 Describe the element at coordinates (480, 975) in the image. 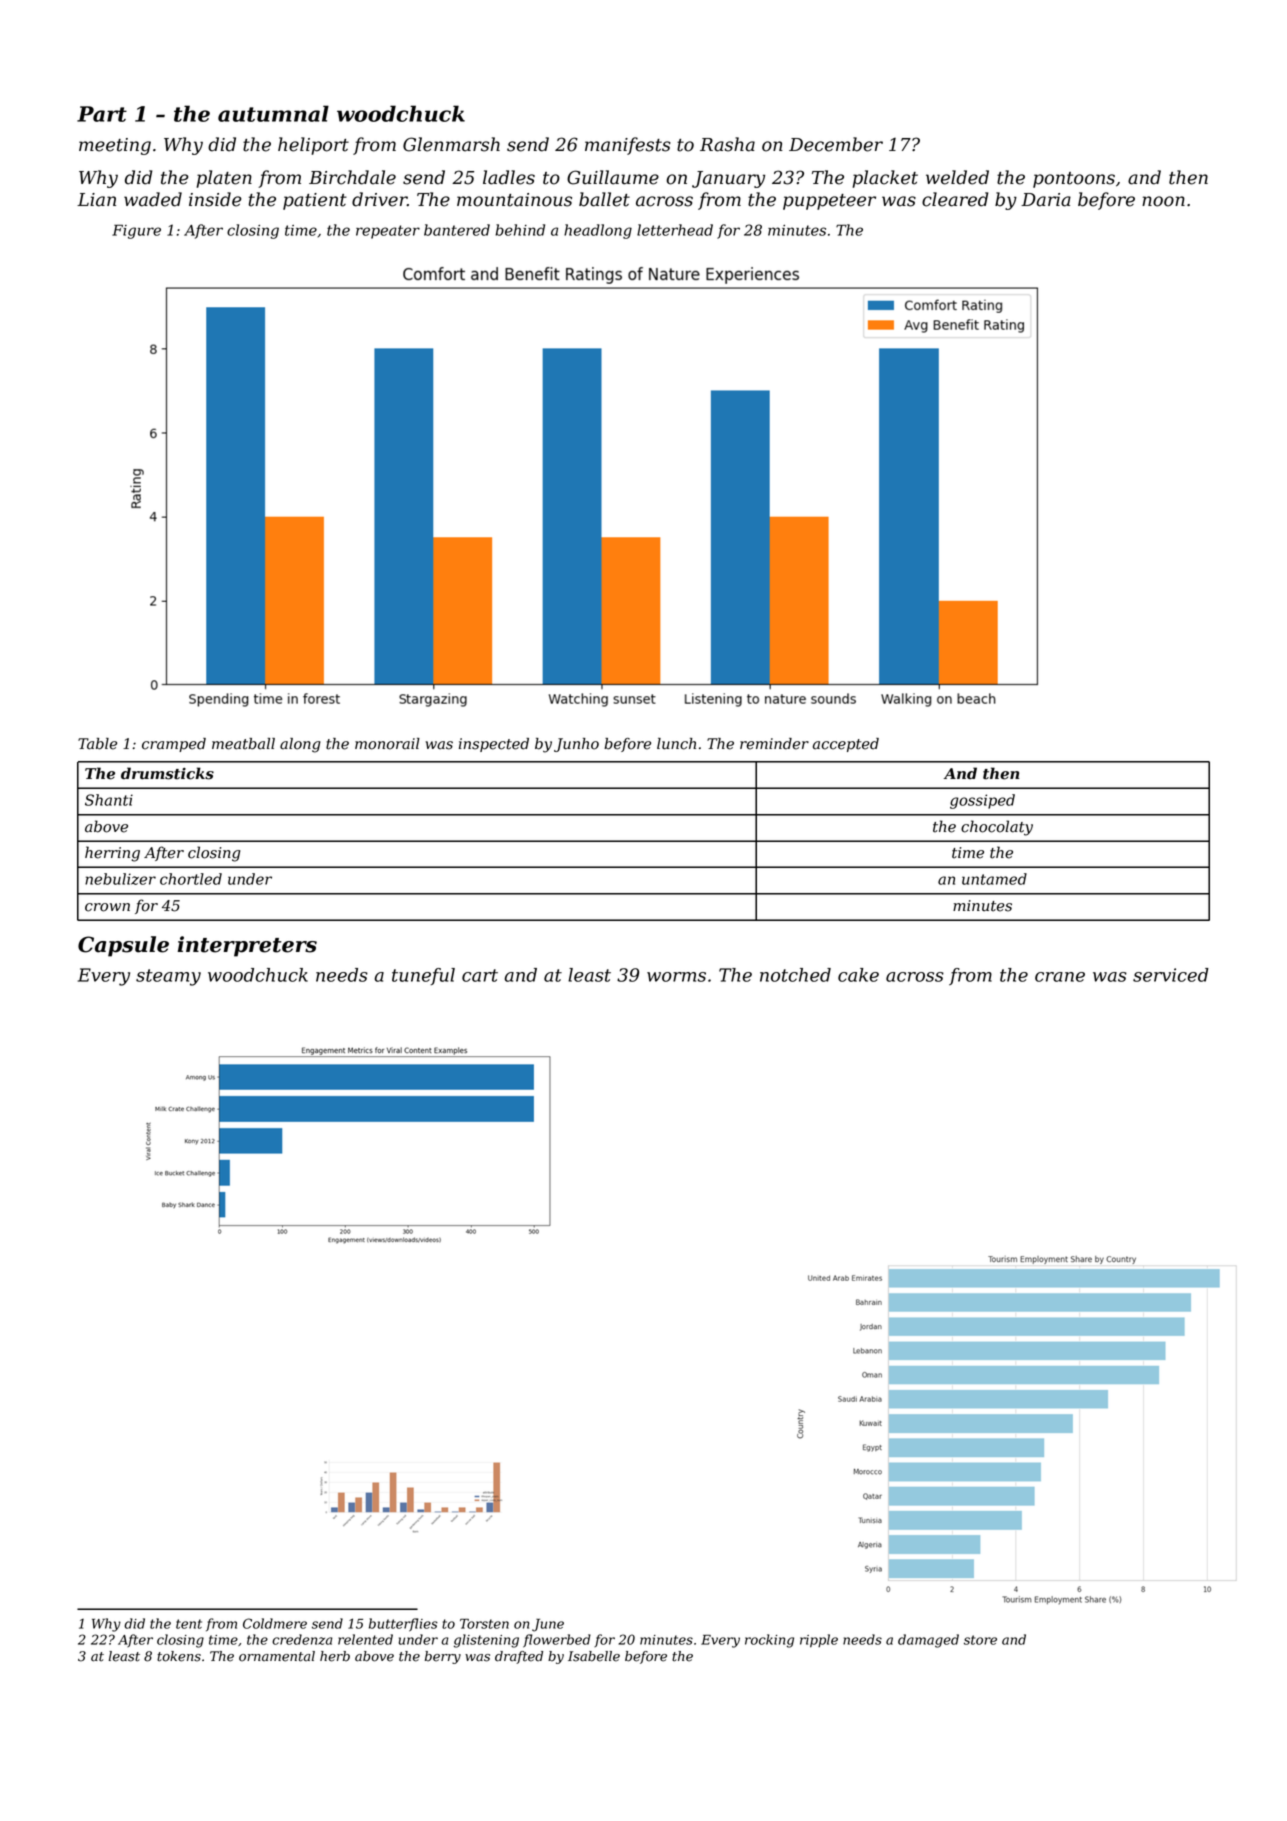

I see `cart` at that location.
